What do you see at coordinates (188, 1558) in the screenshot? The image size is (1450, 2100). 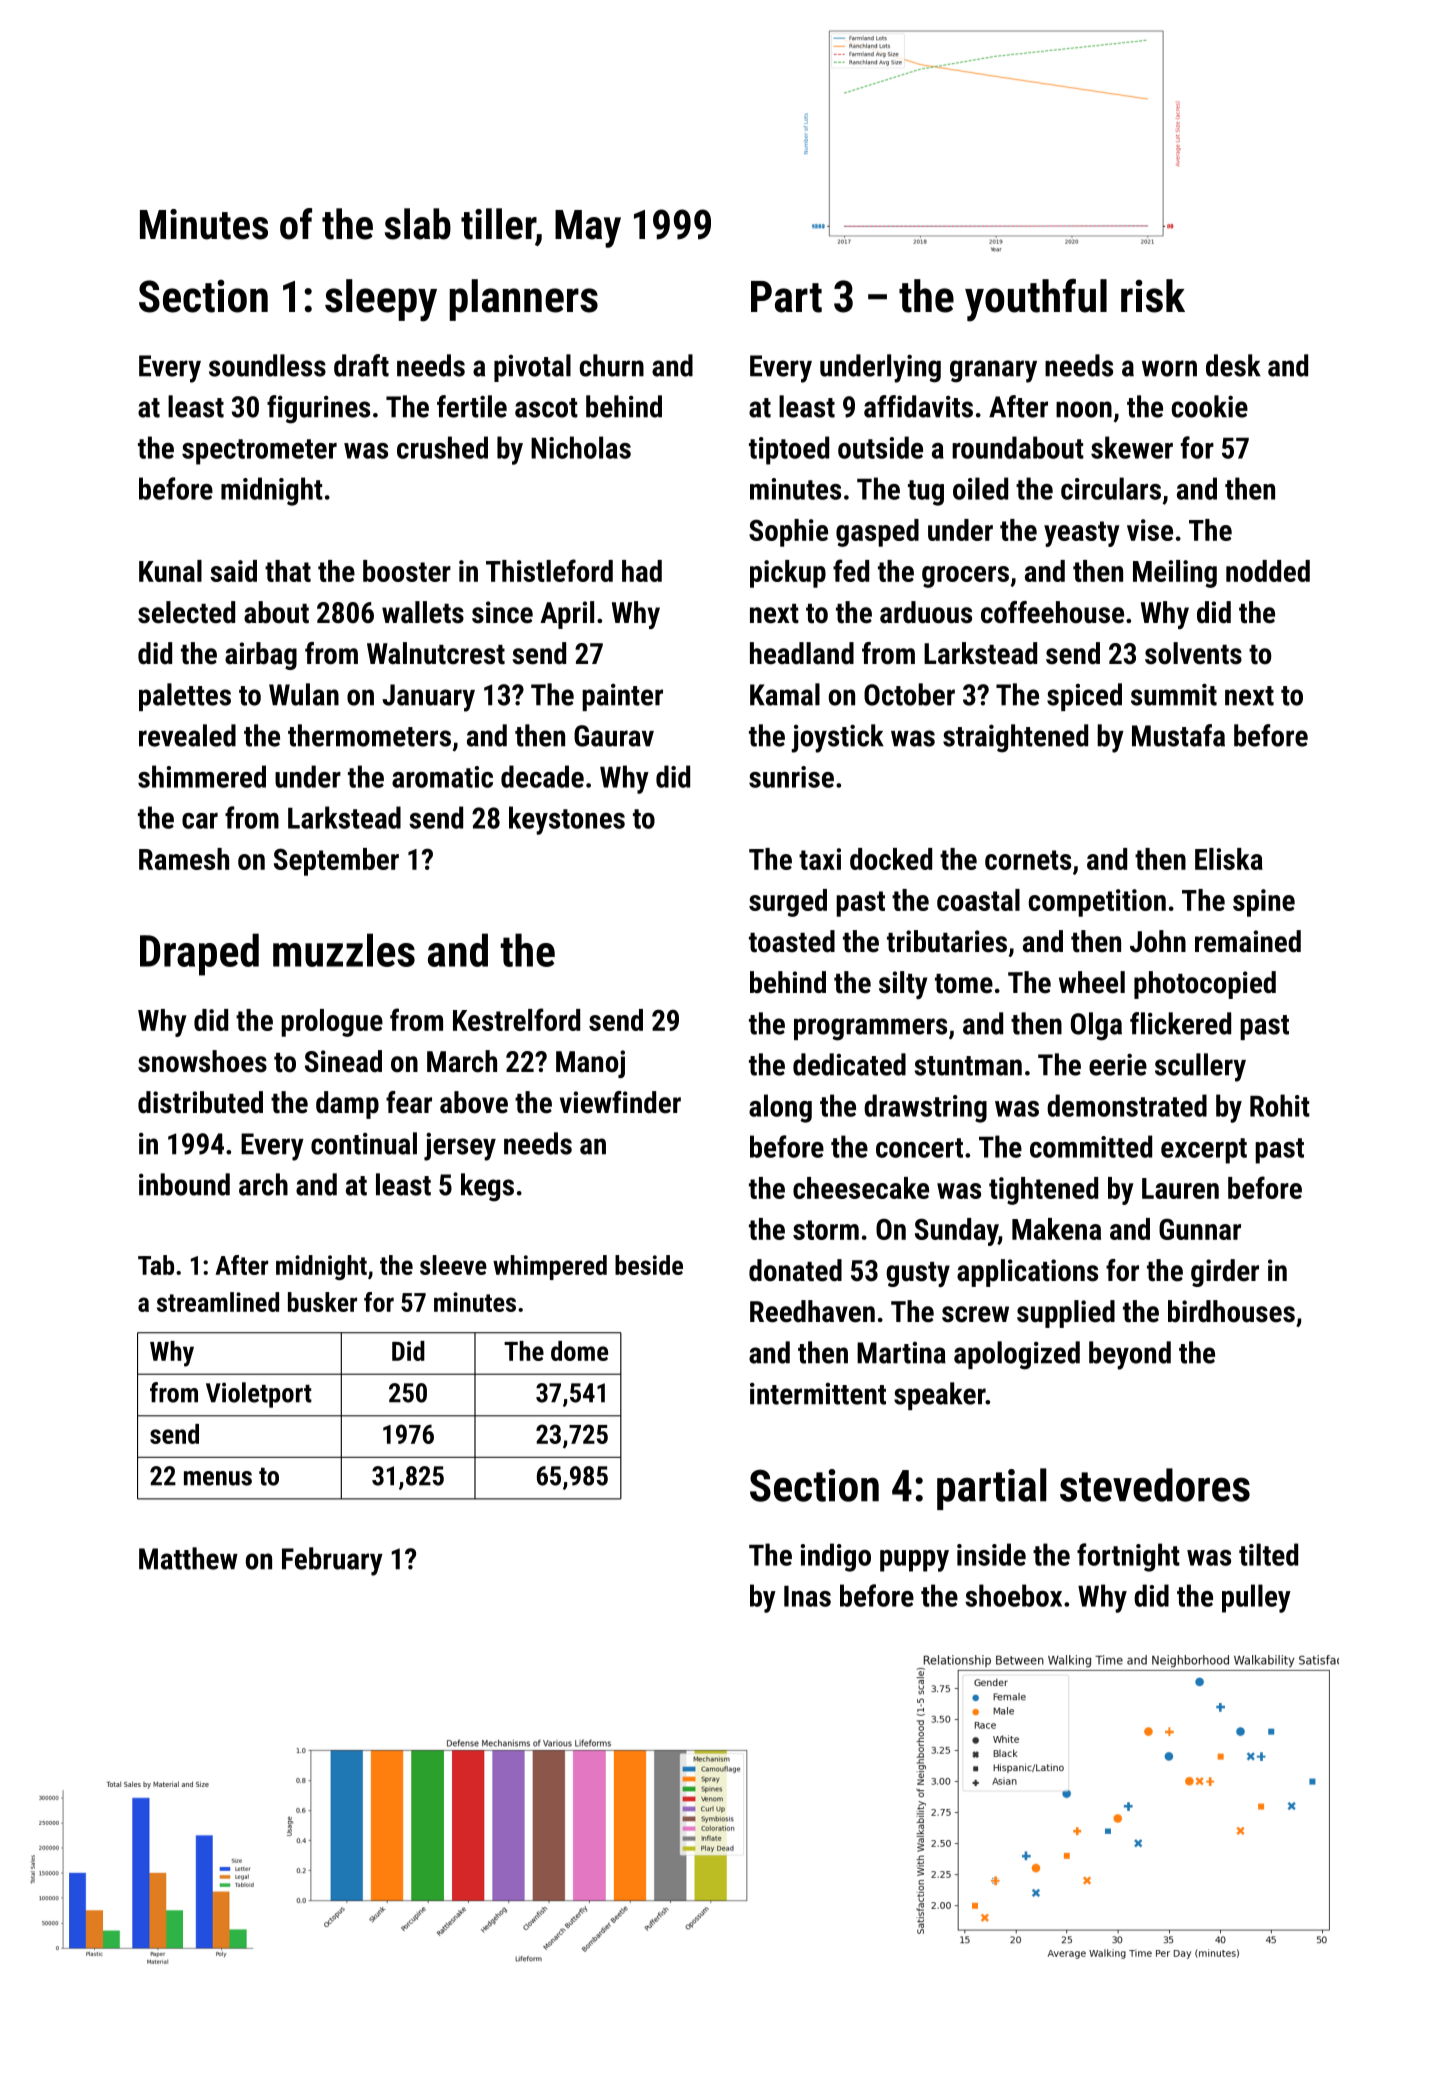 I see `Matthew` at bounding box center [188, 1558].
